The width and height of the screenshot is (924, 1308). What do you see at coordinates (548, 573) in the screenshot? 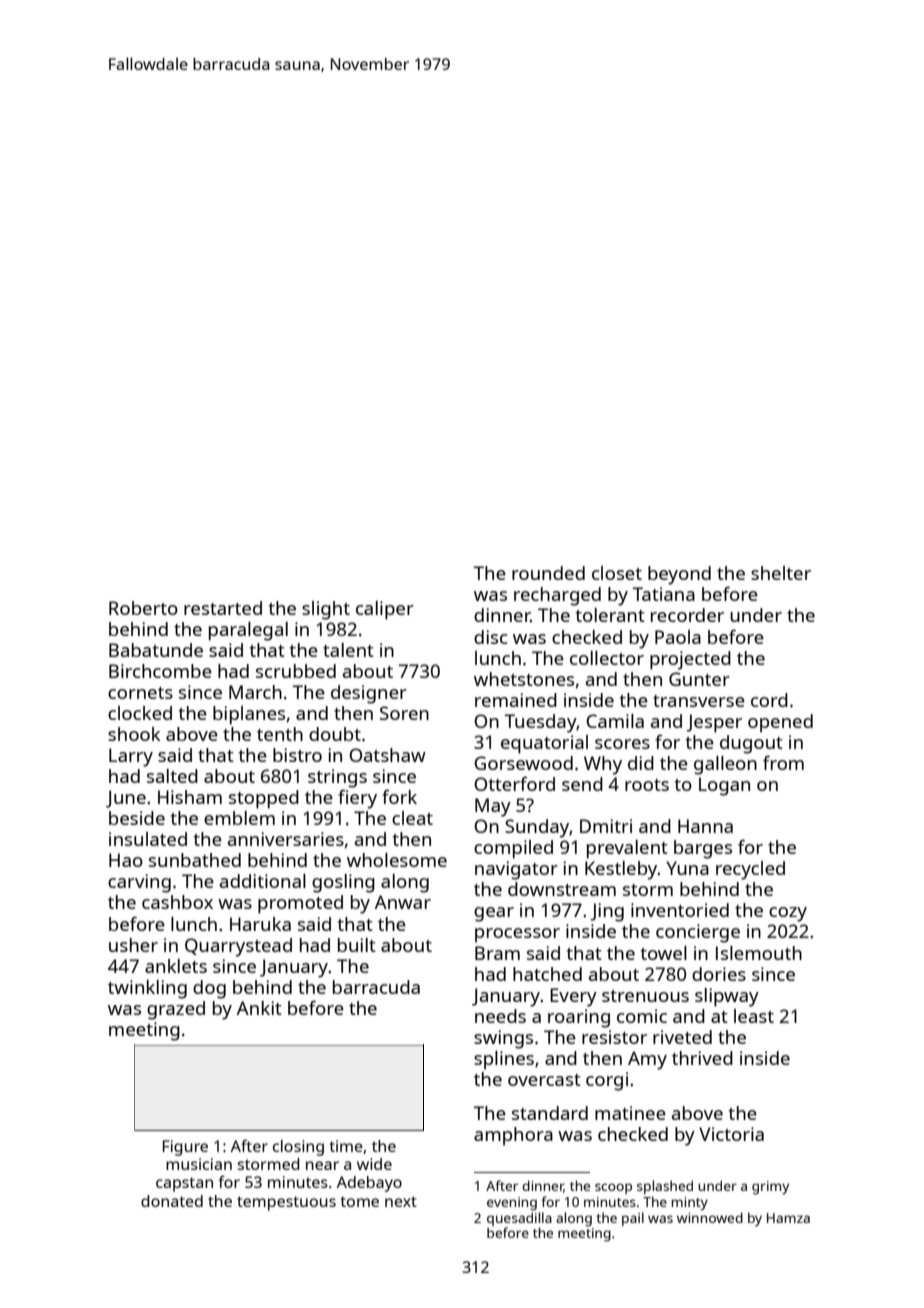
I see `rounded` at bounding box center [548, 573].
